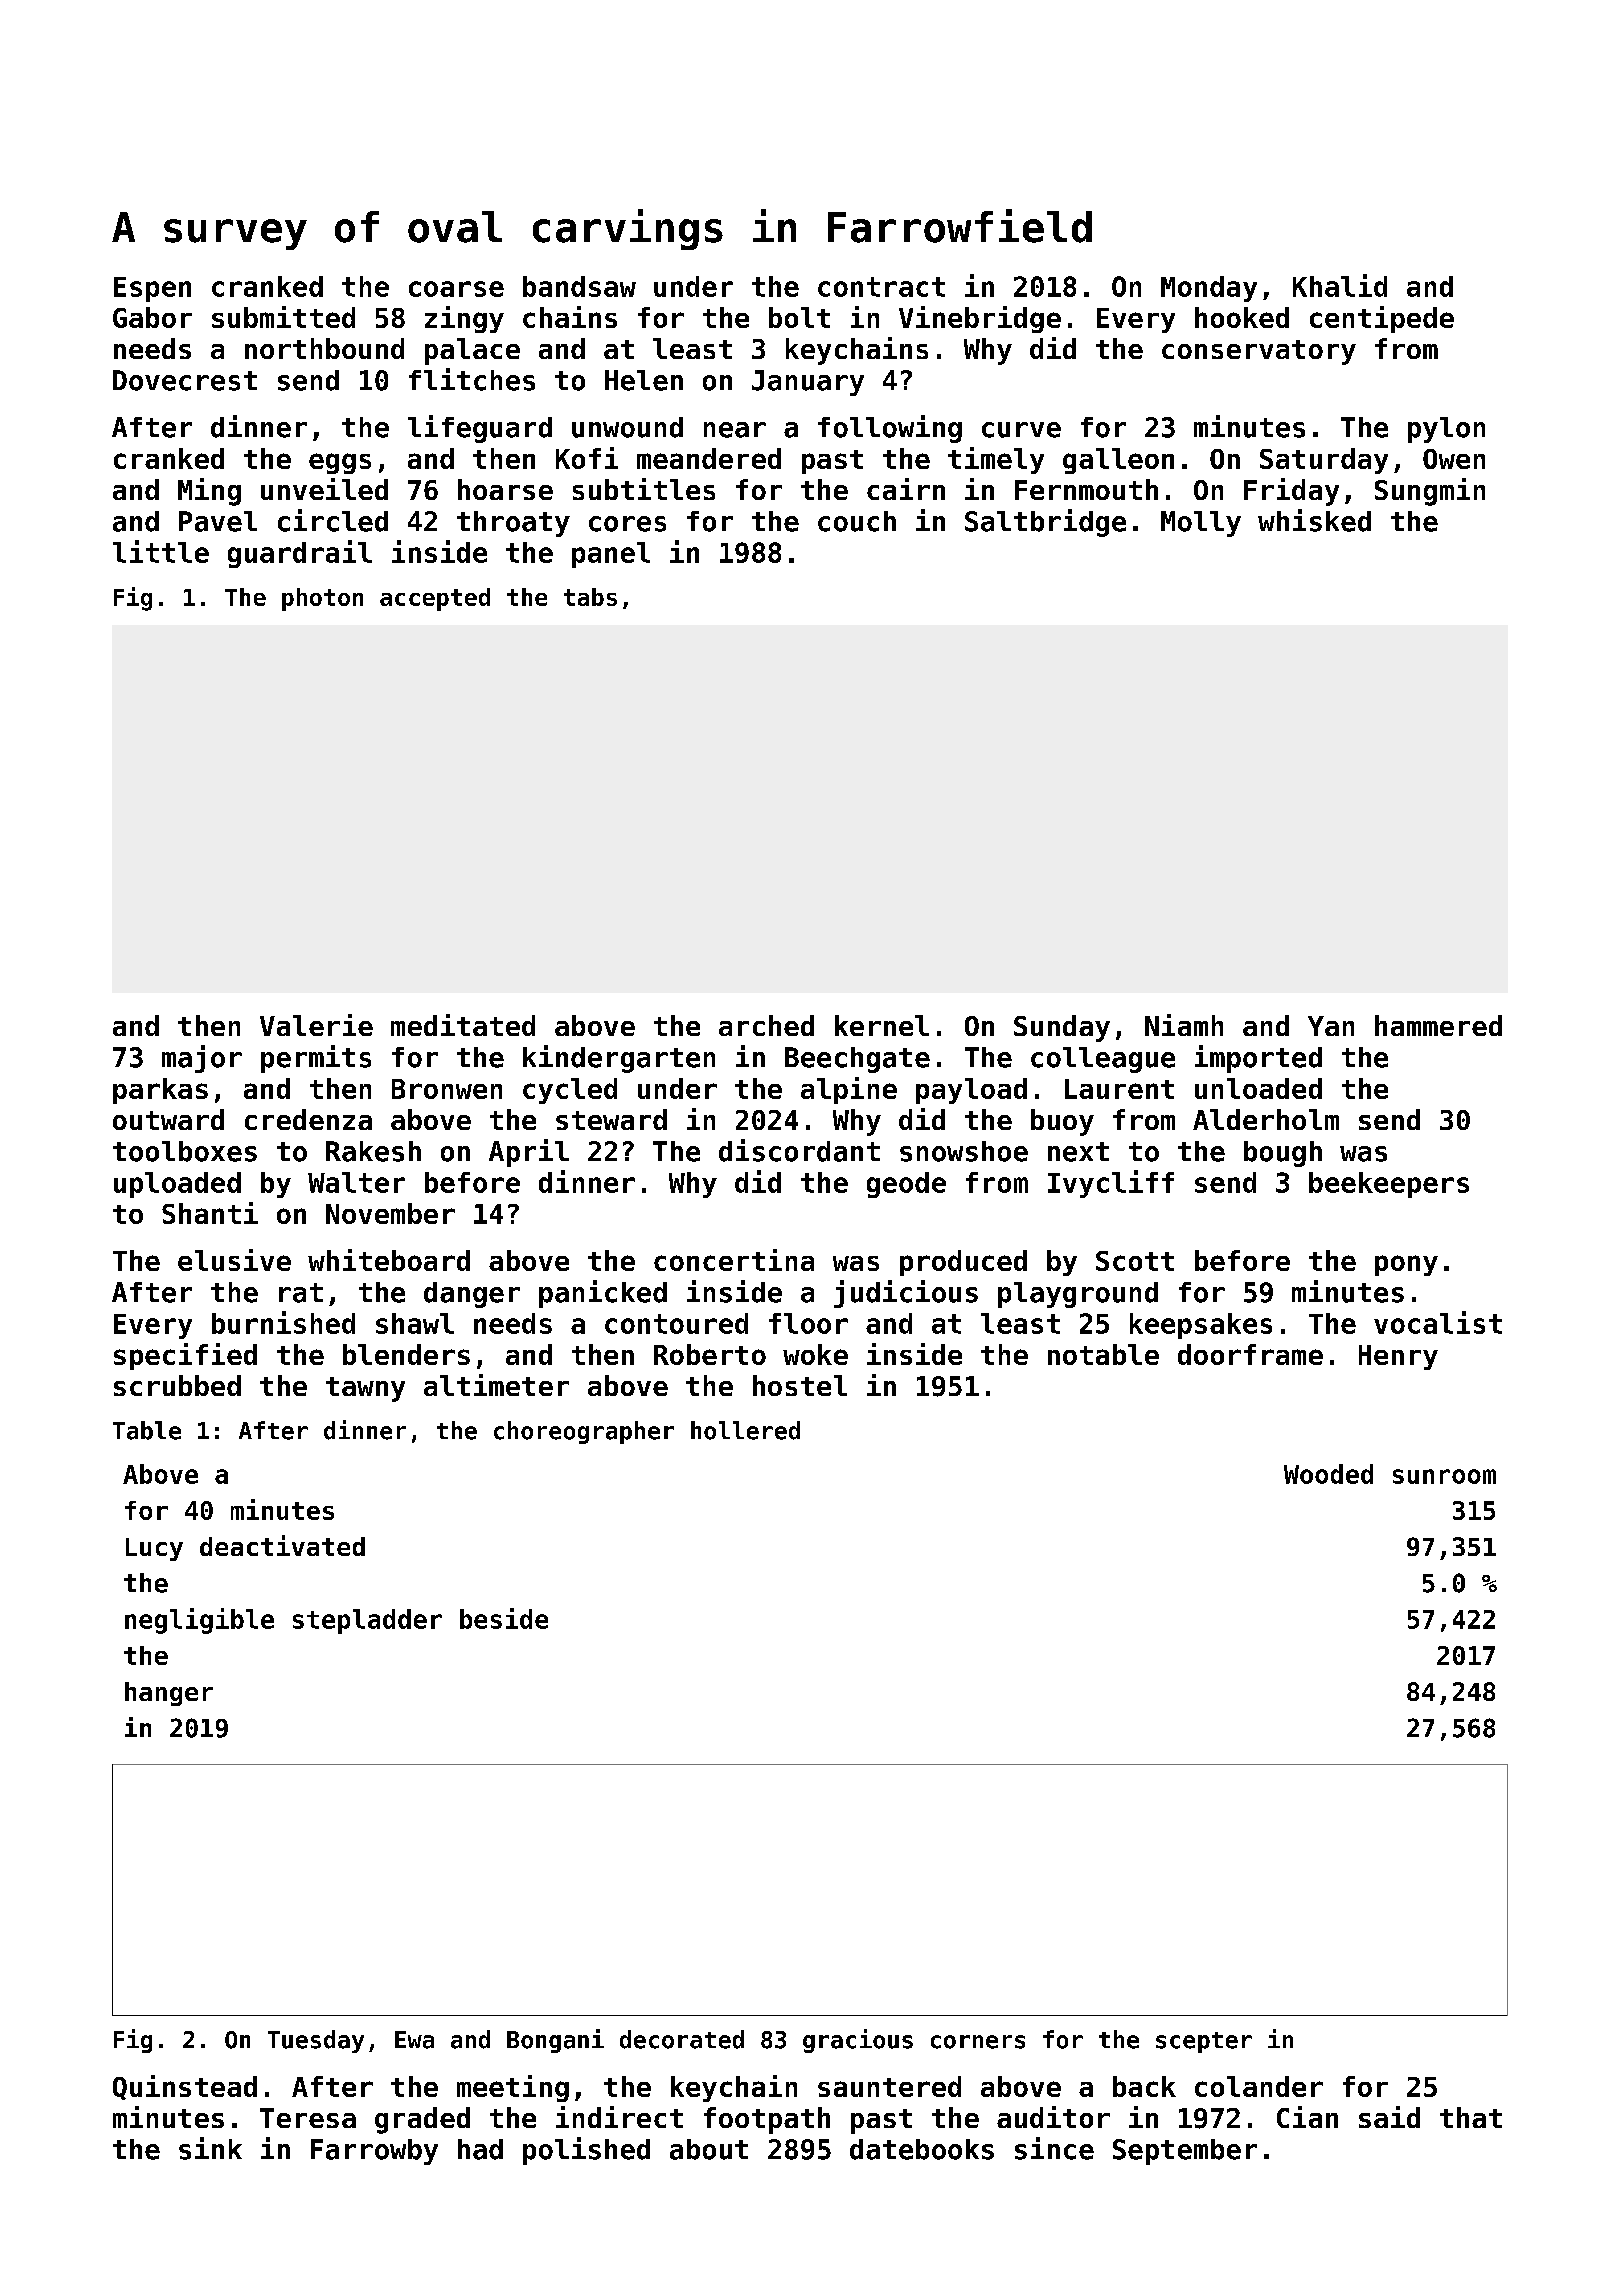  Describe the element at coordinates (283, 1322) in the screenshot. I see `burnished` at that location.
